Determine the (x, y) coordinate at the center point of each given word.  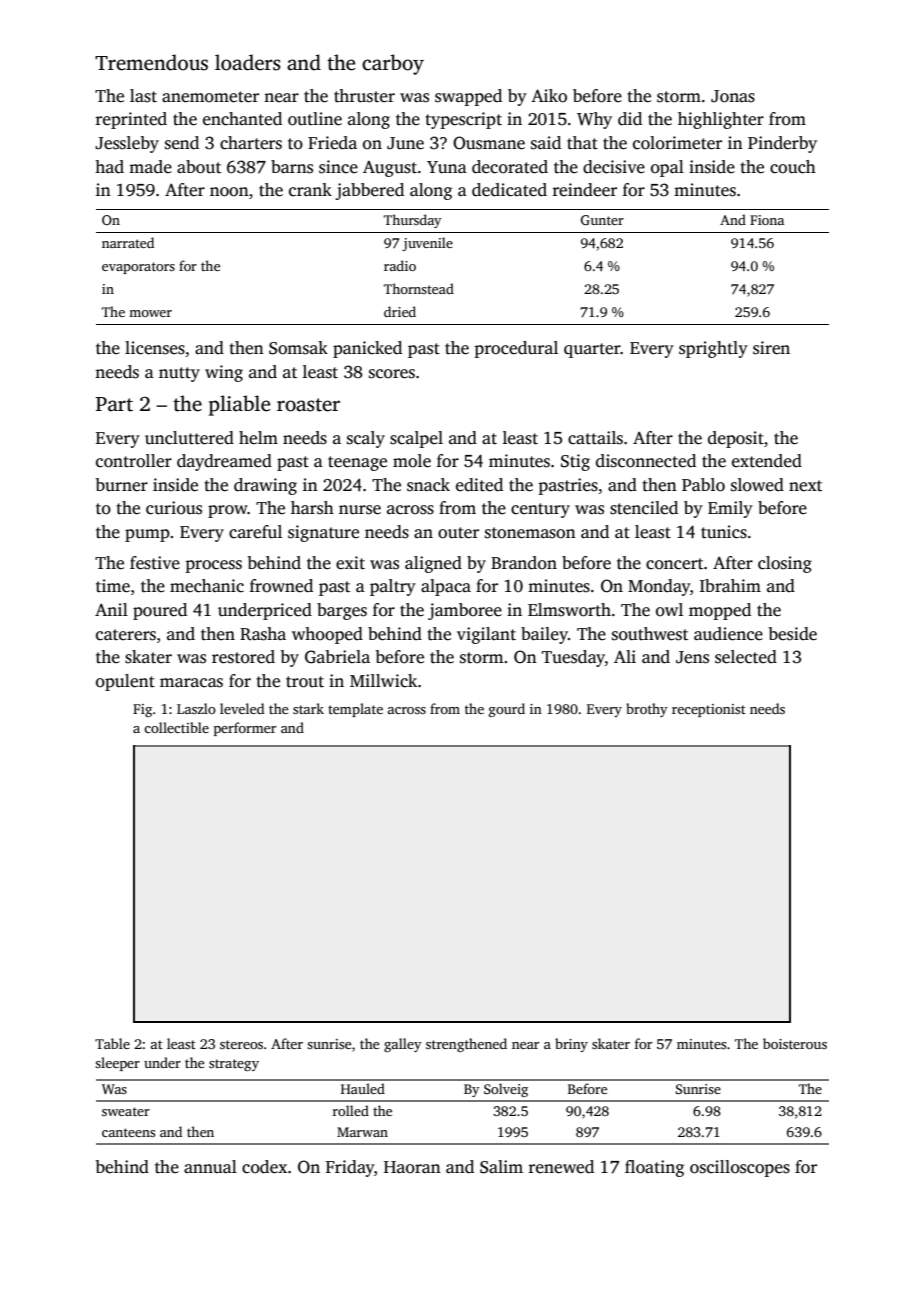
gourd (507, 710)
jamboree (465, 611)
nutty (179, 374)
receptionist (709, 710)
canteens (128, 1132)
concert (674, 564)
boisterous (795, 1043)
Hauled (363, 1088)
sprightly (713, 349)
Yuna (447, 167)
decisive (614, 167)
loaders (248, 62)
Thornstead (419, 288)
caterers (126, 635)
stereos (241, 1044)
